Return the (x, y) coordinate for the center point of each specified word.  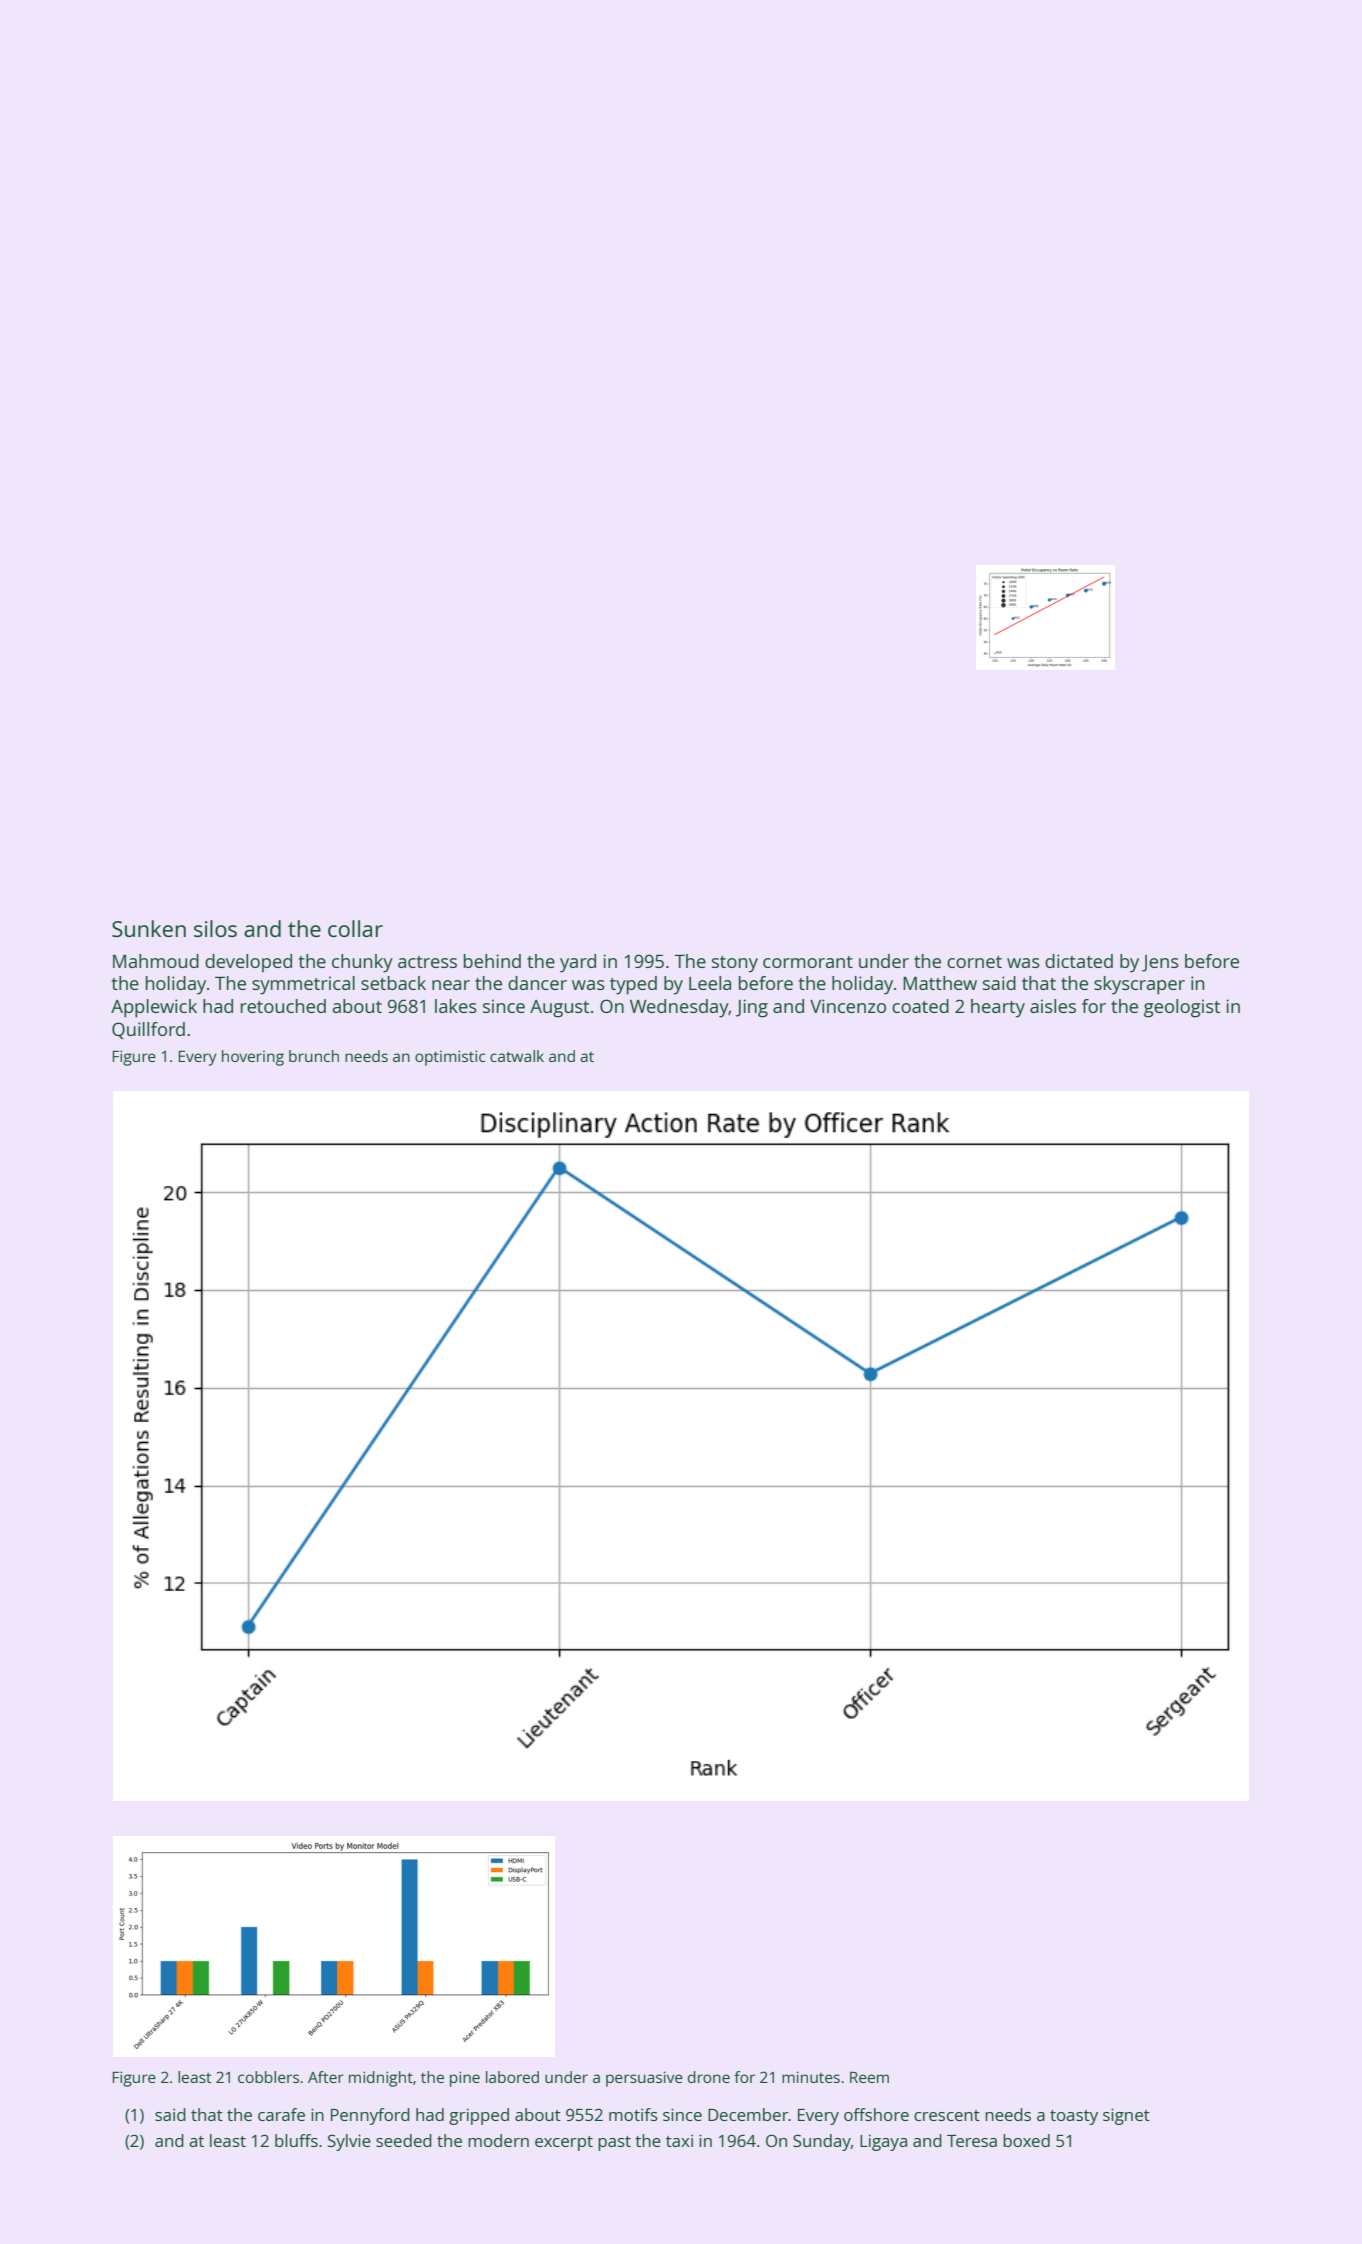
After (326, 2077)
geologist (1182, 1008)
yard (578, 963)
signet (1126, 2116)
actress (427, 962)
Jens (1160, 963)
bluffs (296, 2140)
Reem (869, 2077)
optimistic (450, 1058)
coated (920, 1006)
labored (512, 2077)
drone (709, 2077)
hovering (253, 1058)
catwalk (517, 1056)
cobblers (268, 2077)
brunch (314, 1056)
